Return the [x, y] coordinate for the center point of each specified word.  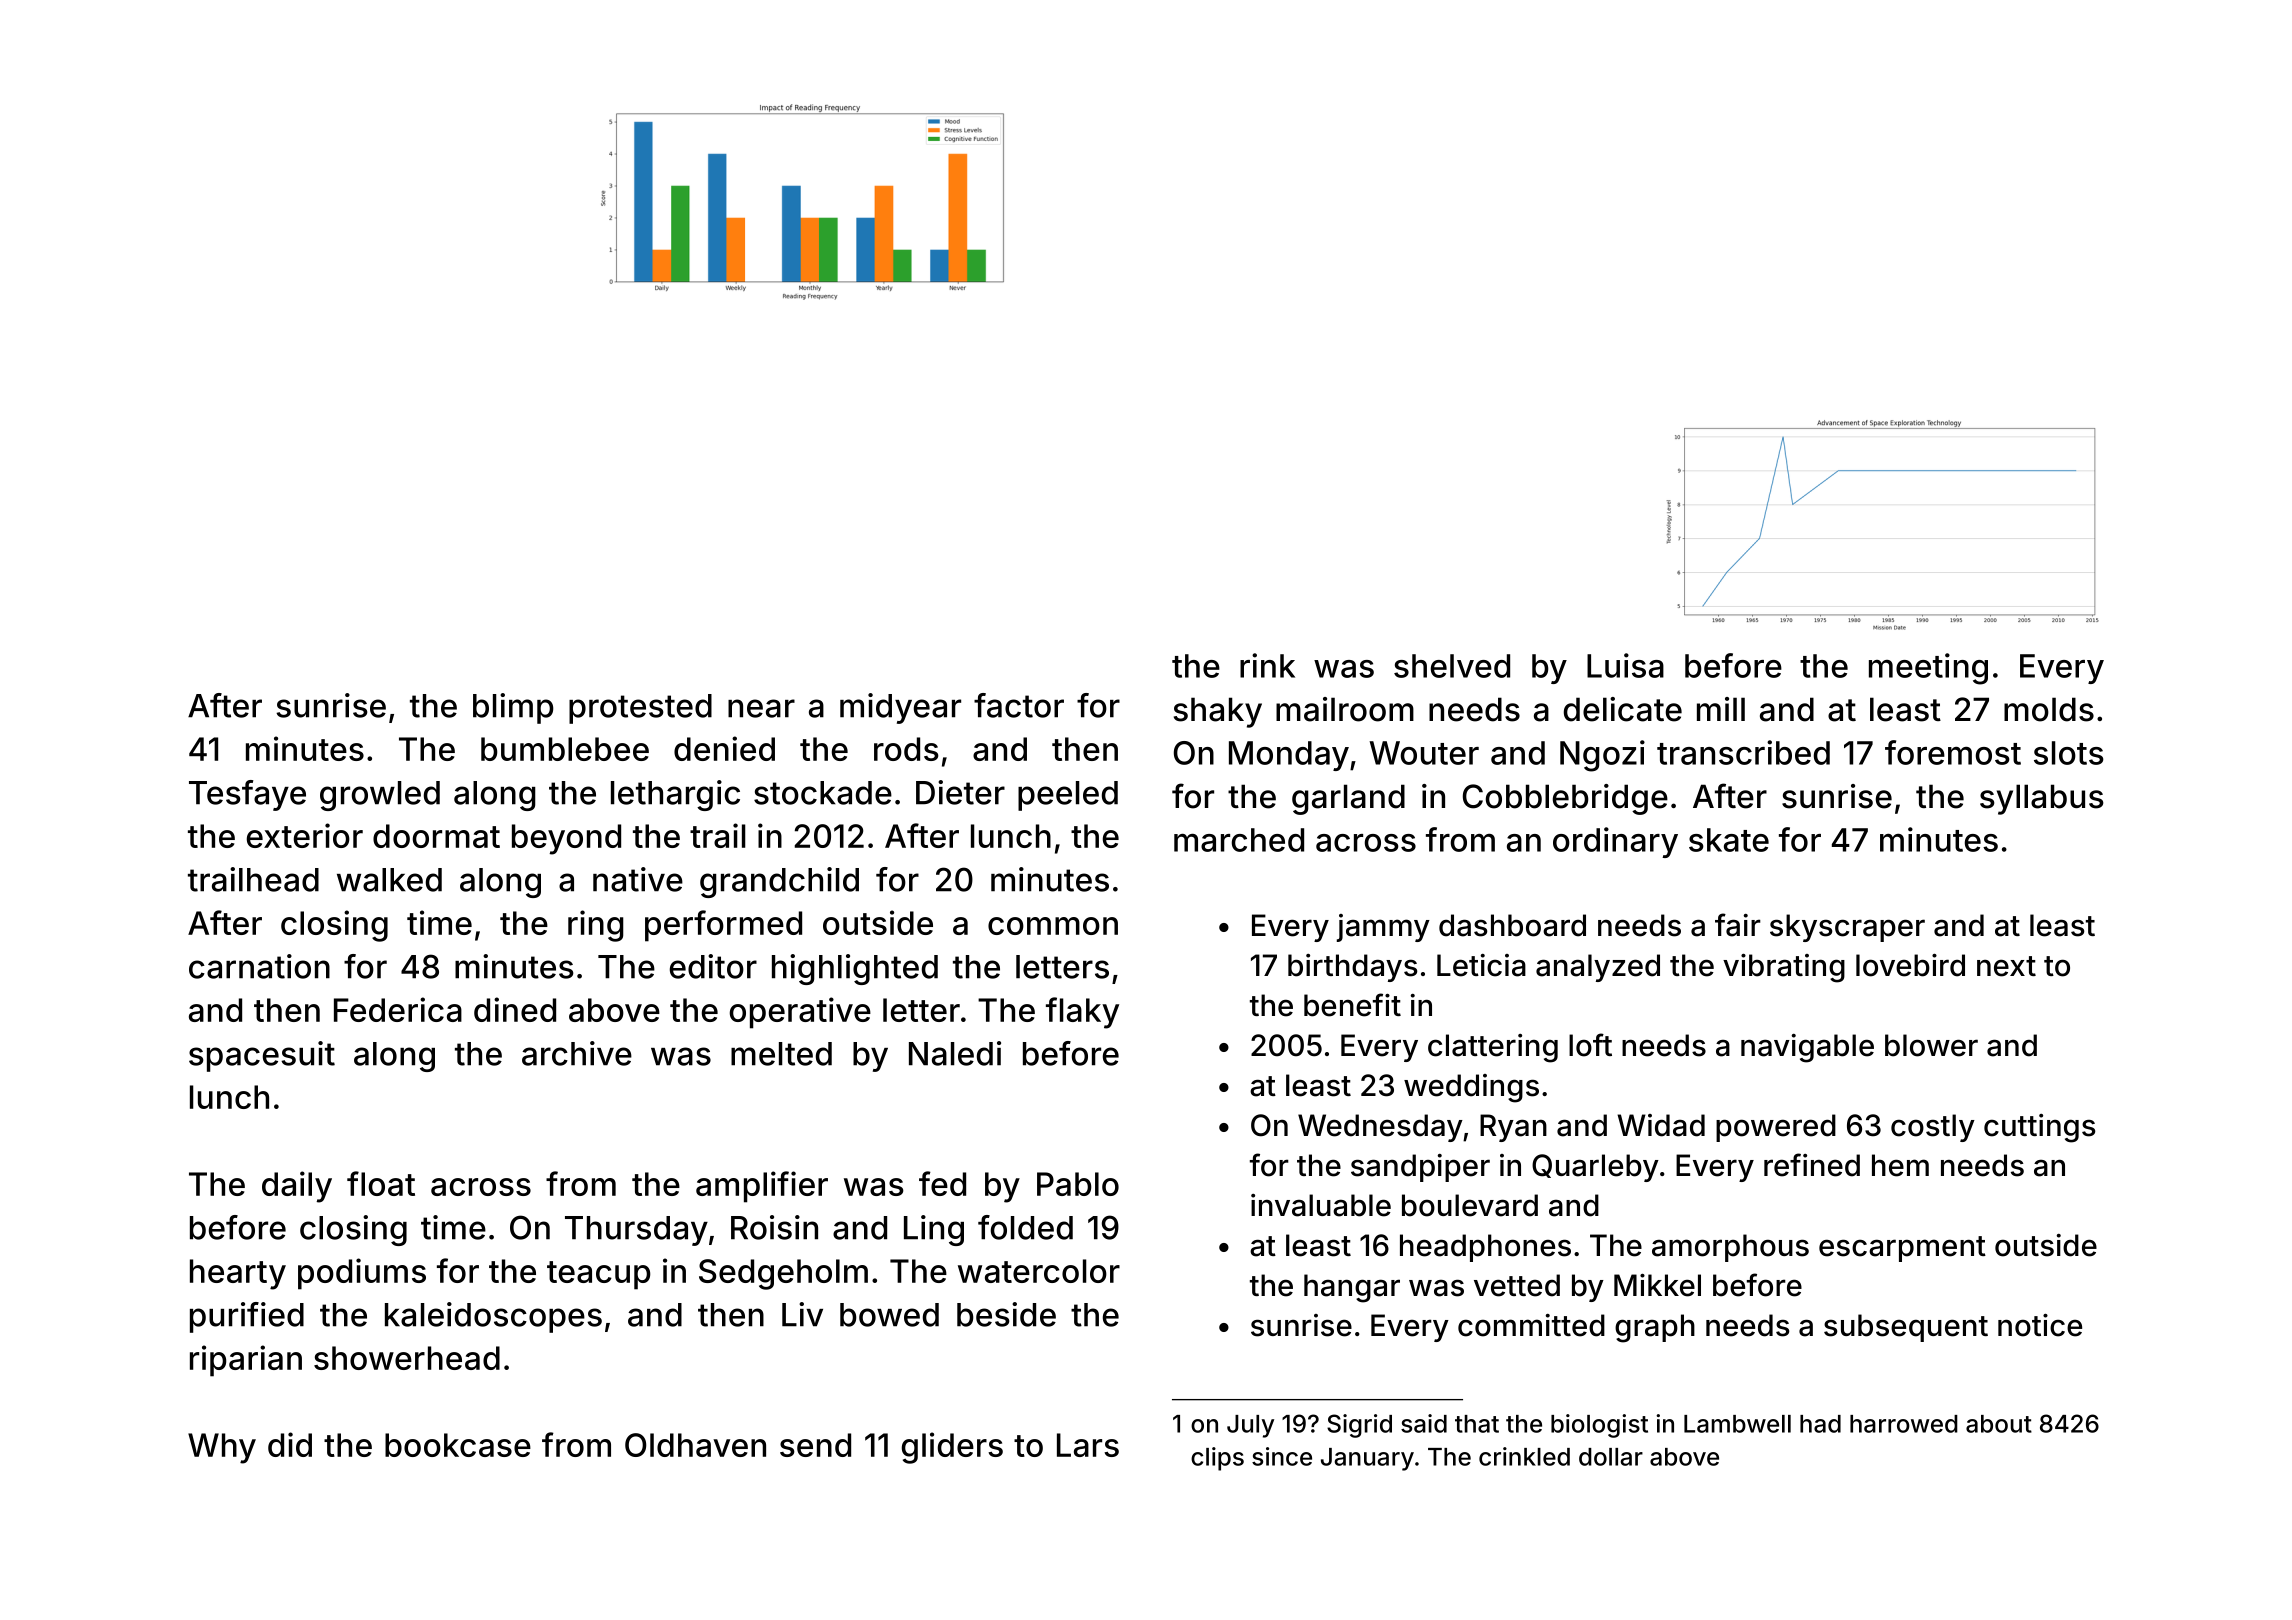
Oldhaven [695, 1445]
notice [2040, 1325]
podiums [362, 1274]
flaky [1082, 1013]
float [381, 1183]
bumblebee [565, 749]
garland [1348, 799]
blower [1931, 1045]
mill [1721, 709]
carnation [259, 966]
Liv [802, 1314]
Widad [1661, 1125]
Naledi [955, 1053]
